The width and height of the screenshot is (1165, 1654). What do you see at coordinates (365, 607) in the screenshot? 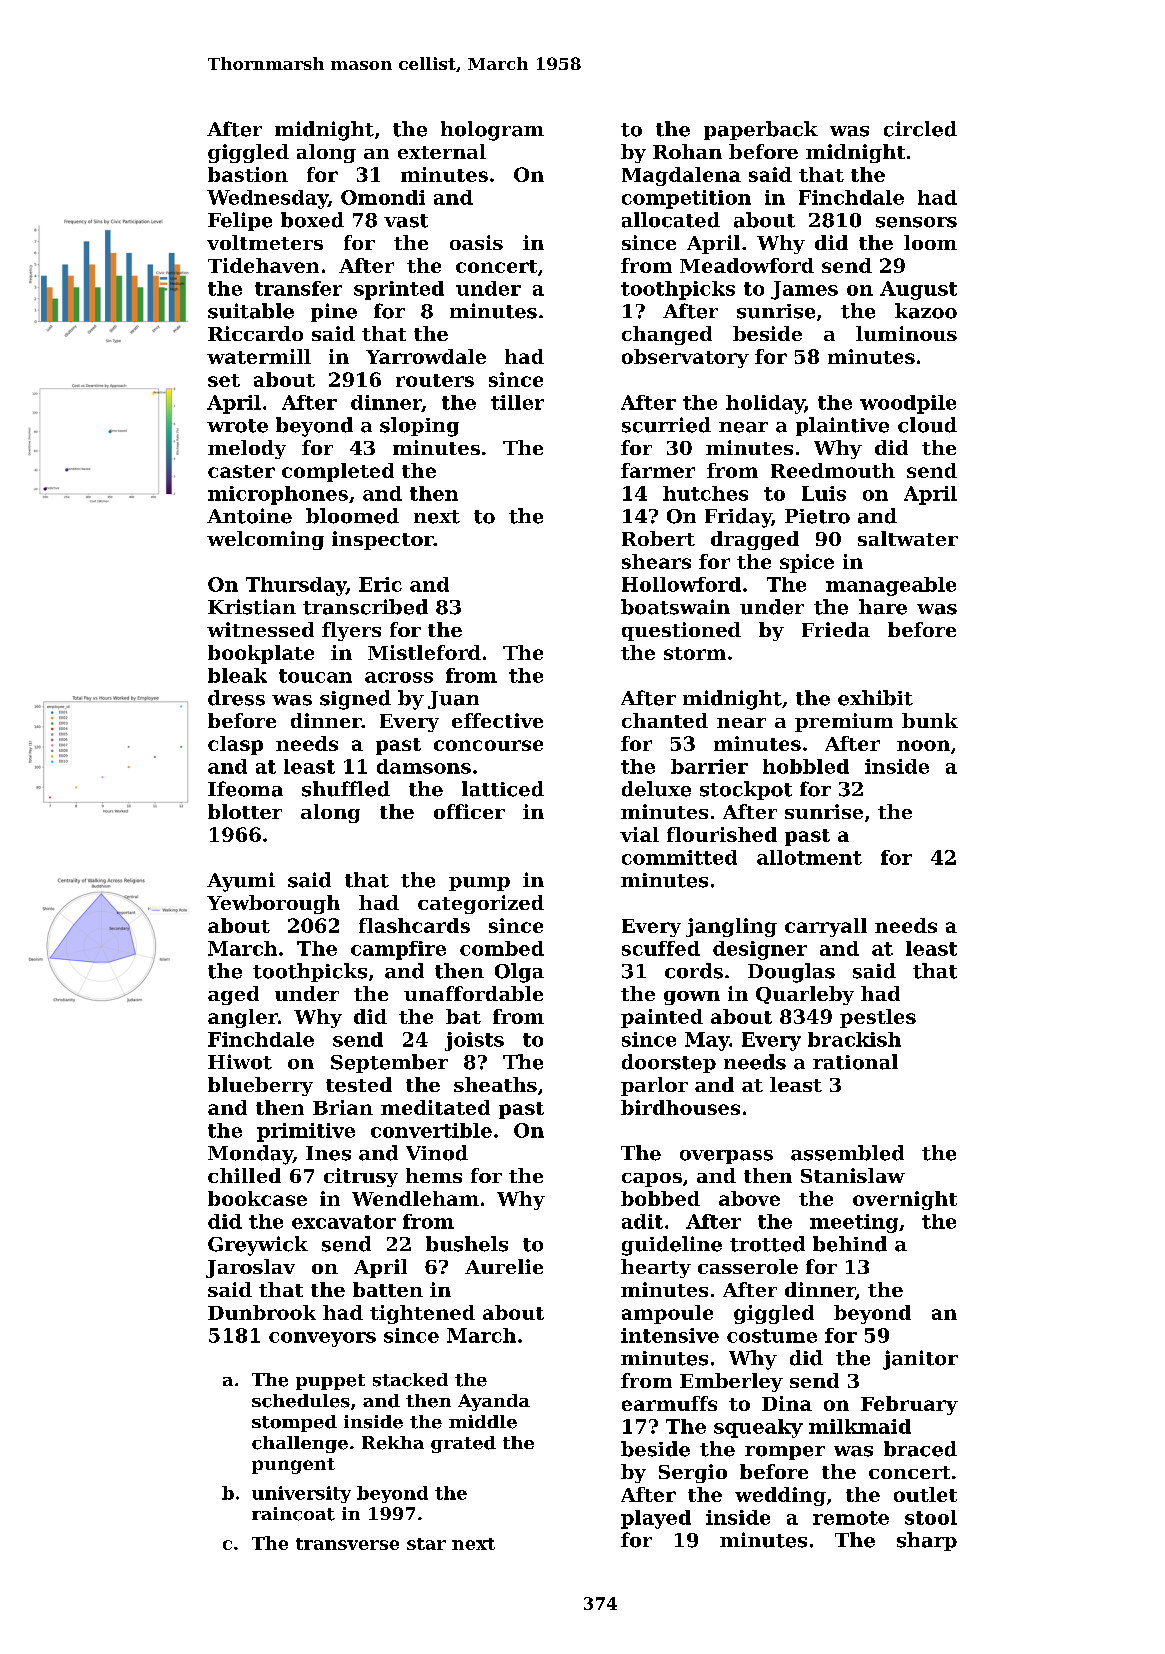
I see `transcribed` at bounding box center [365, 607].
